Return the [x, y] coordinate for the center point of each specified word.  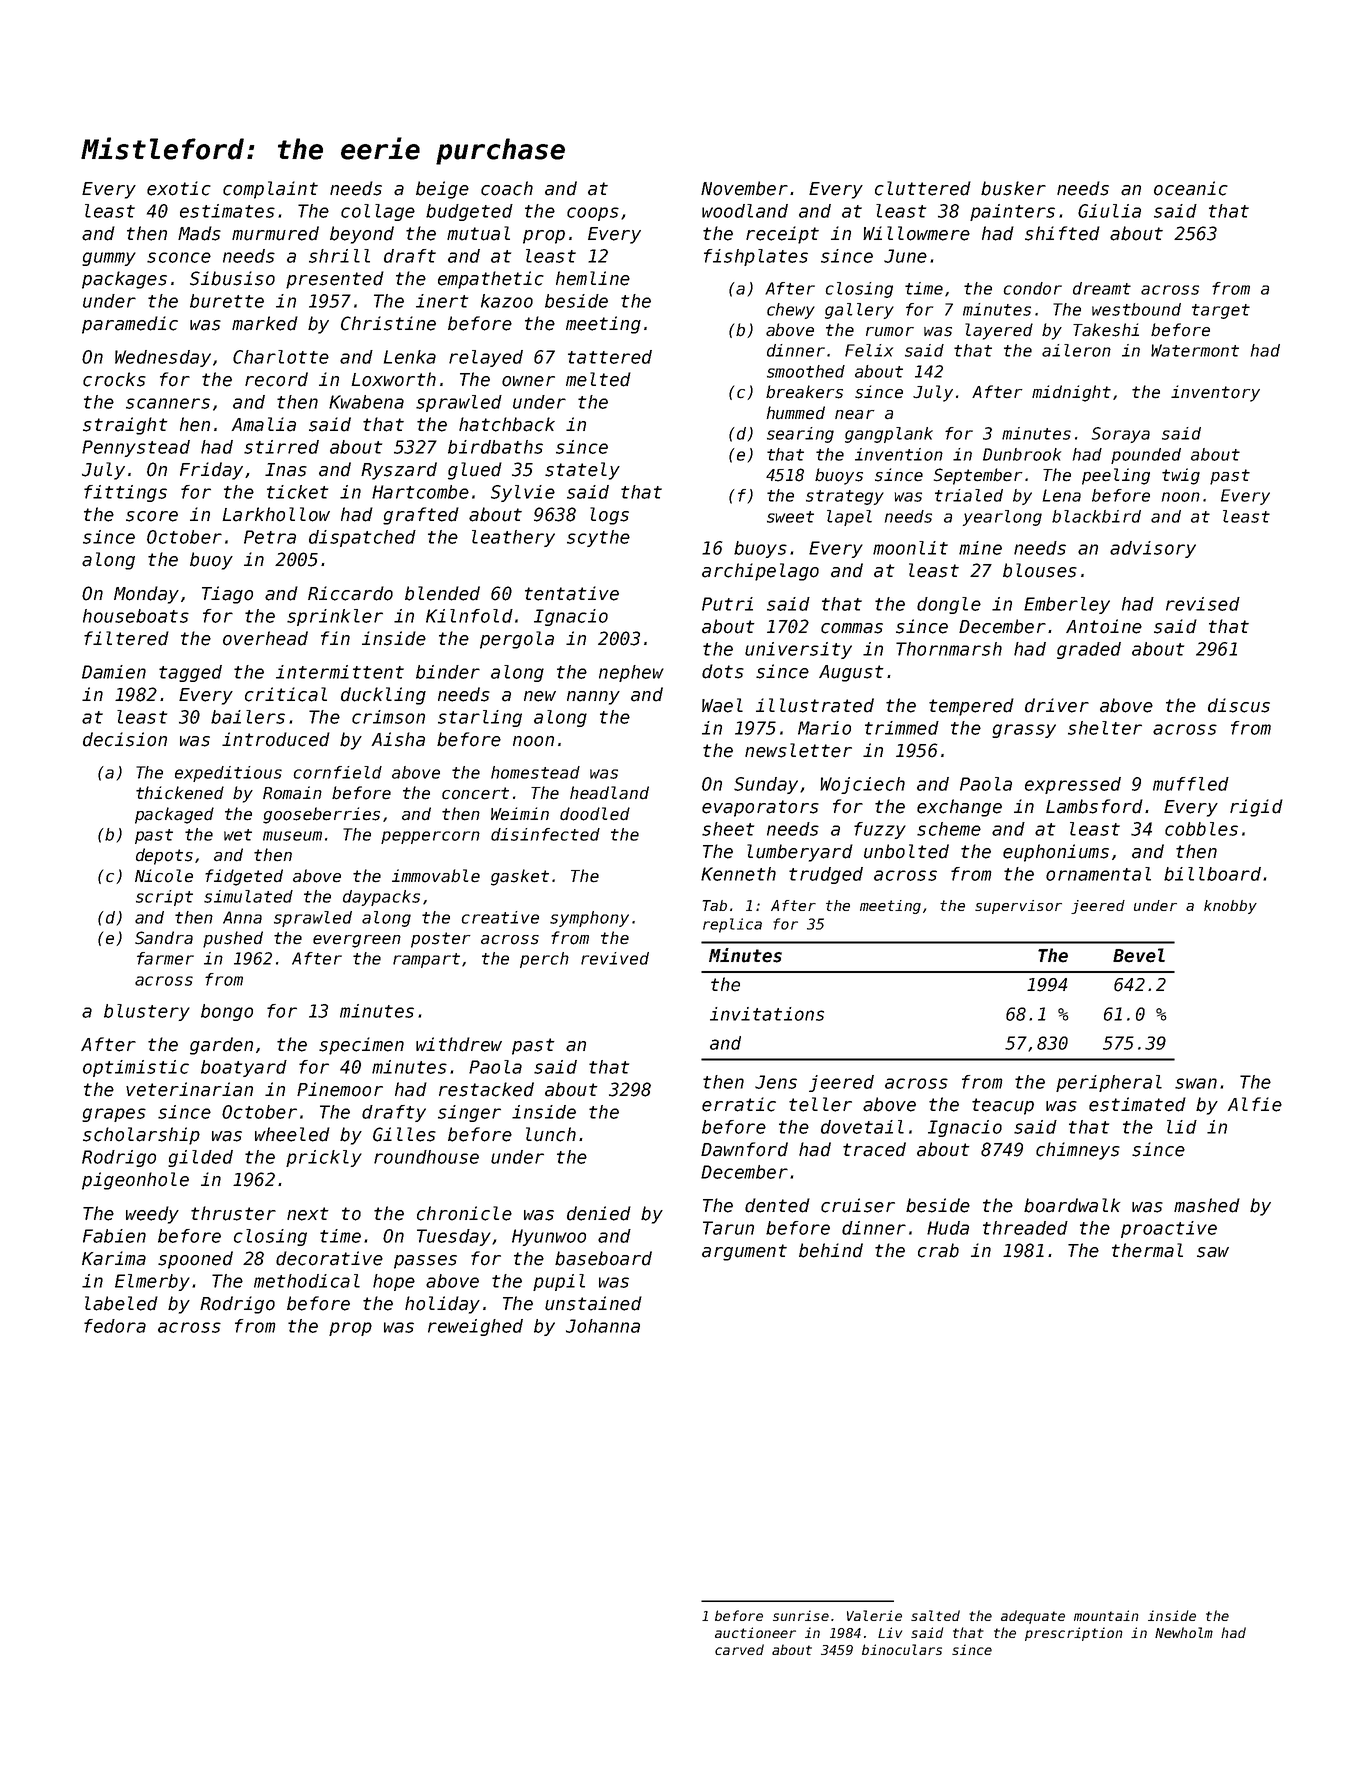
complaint [270, 190]
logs [609, 516]
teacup [1003, 1106]
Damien [114, 672]
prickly [324, 1158]
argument [744, 1252]
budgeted [469, 212]
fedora [115, 1326]
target [1221, 311]
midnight [1071, 393]
